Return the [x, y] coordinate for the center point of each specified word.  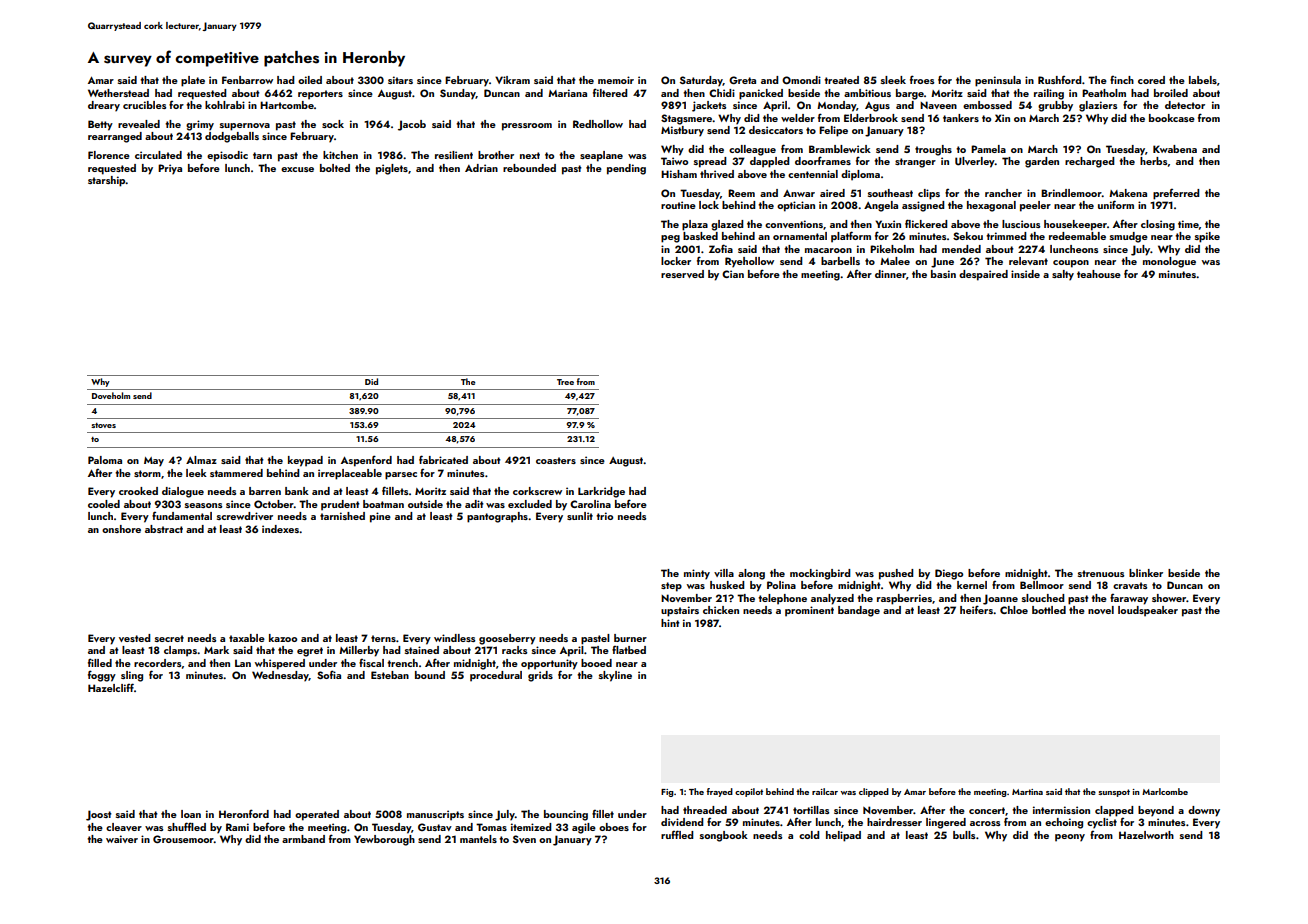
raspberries [904, 599]
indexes [280, 529]
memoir [616, 80]
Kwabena [1175, 149]
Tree [565, 382]
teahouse [1099, 274]
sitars [400, 80]
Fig [667, 793]
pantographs [497, 517]
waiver [122, 839]
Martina [1027, 792]
